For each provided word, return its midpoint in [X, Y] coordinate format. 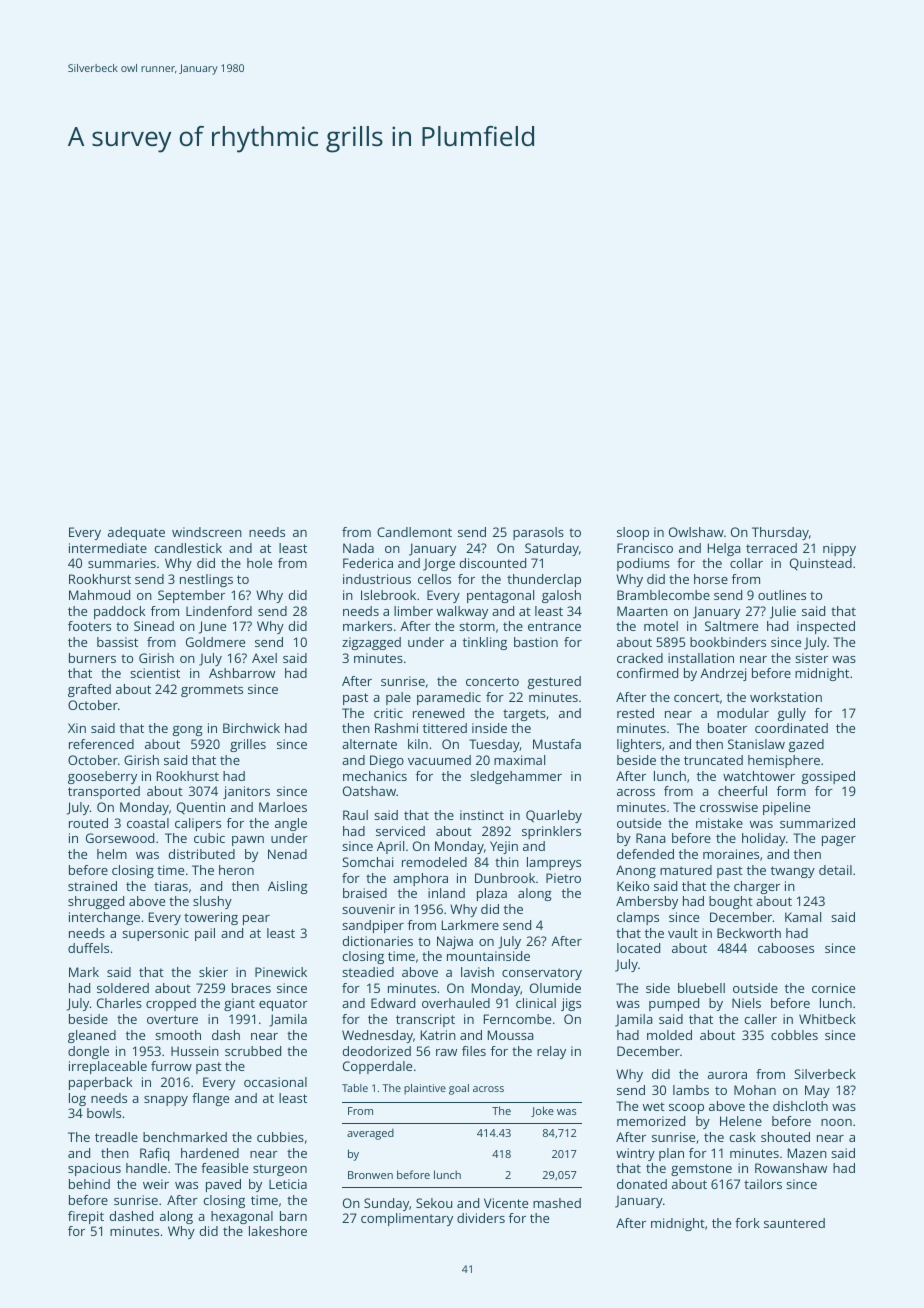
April [390, 847]
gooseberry [102, 777]
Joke [542, 1111]
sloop [633, 533]
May [817, 1091]
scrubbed [253, 1051]
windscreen [207, 532]
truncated [713, 760]
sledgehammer [516, 777]
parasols [538, 533]
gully [792, 714]
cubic [209, 838]
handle [146, 1168]
